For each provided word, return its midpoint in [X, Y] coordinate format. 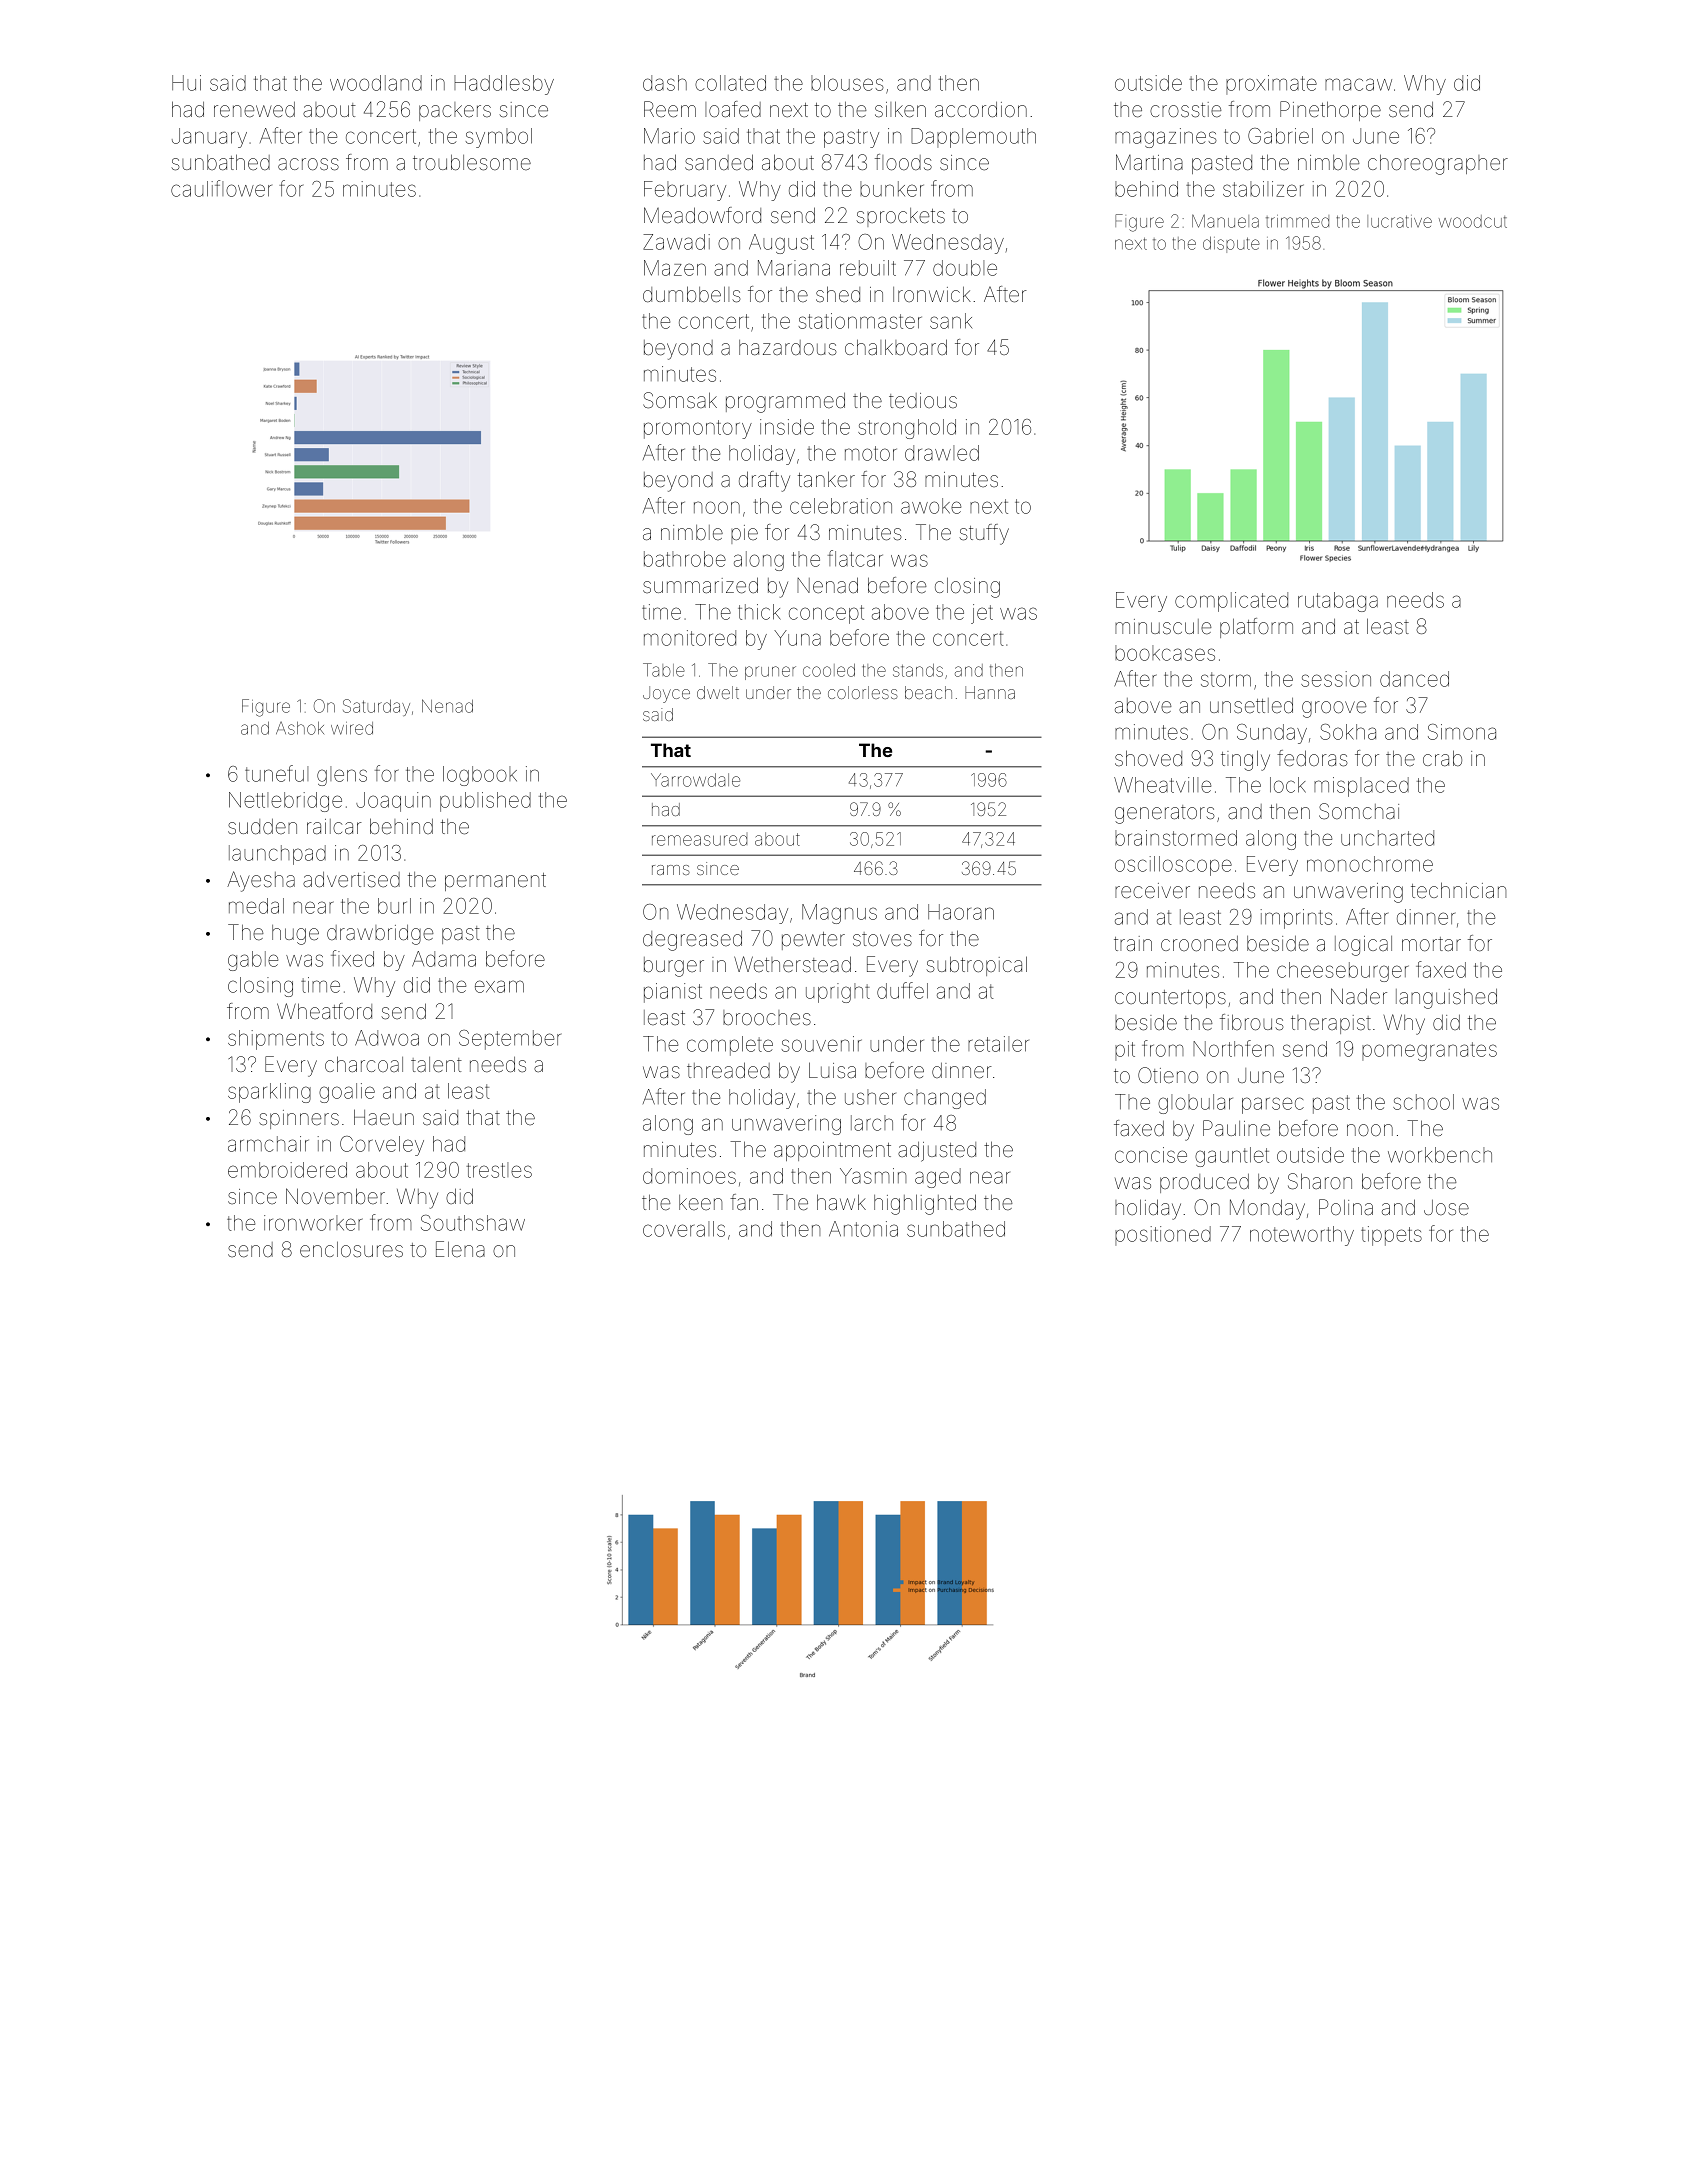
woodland [376, 83]
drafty [764, 481]
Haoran [961, 912]
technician [1458, 890]
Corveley [382, 1146]
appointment [832, 1151]
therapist [1331, 1024]
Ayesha [261, 881]
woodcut [1473, 221]
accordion [981, 109]
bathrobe [685, 559]
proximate [1271, 84]
